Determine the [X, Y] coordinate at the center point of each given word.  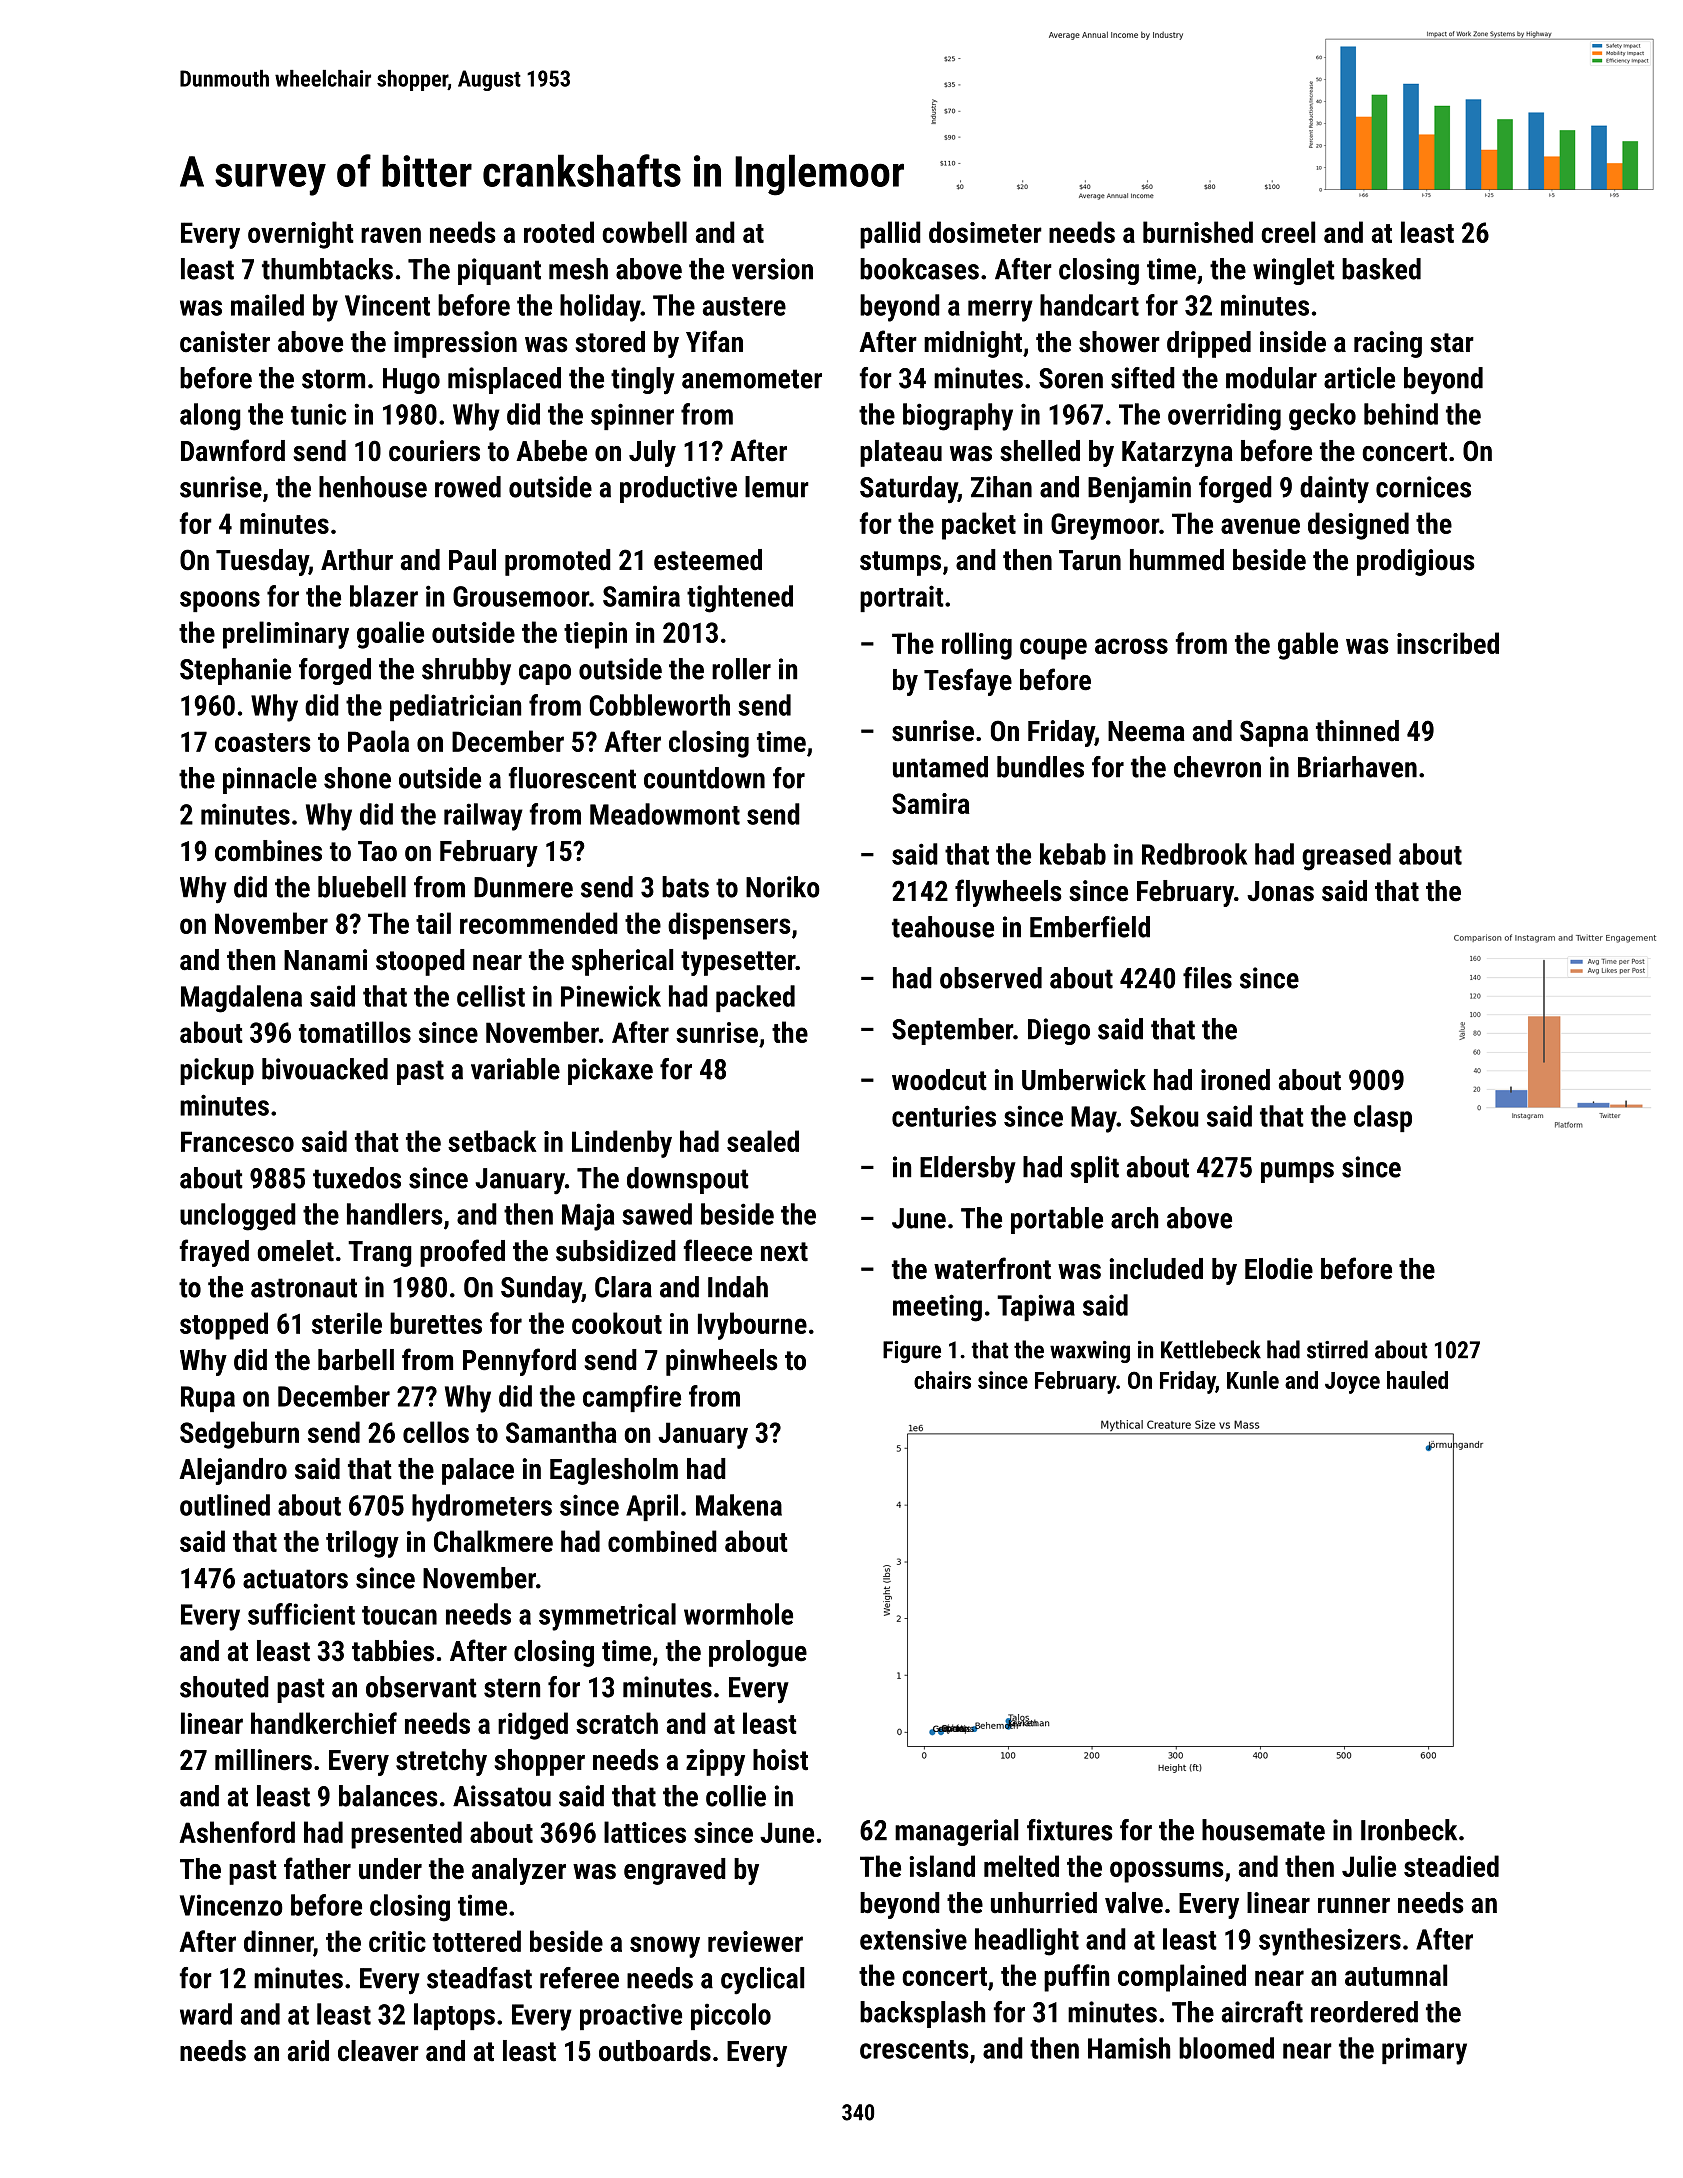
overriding [1224, 417]
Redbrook [1194, 854]
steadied [1451, 1866]
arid [308, 2051]
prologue [758, 1653]
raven [391, 235]
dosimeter [985, 232]
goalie [390, 635]
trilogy [362, 1544]
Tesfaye [968, 682]
